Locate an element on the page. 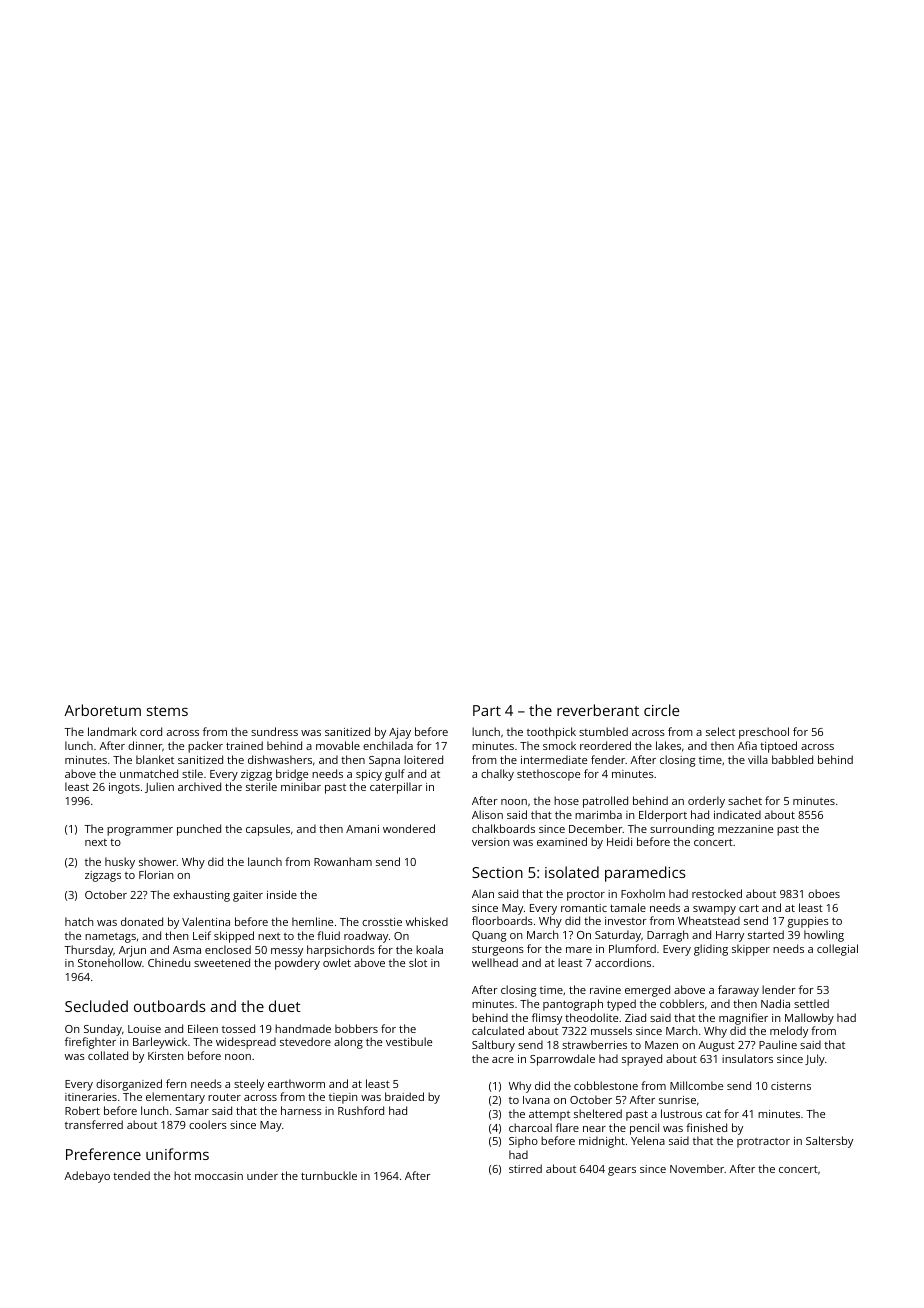 Image resolution: width=924 pixels, height=1308 pixels. Louise is located at coordinates (144, 1029).
